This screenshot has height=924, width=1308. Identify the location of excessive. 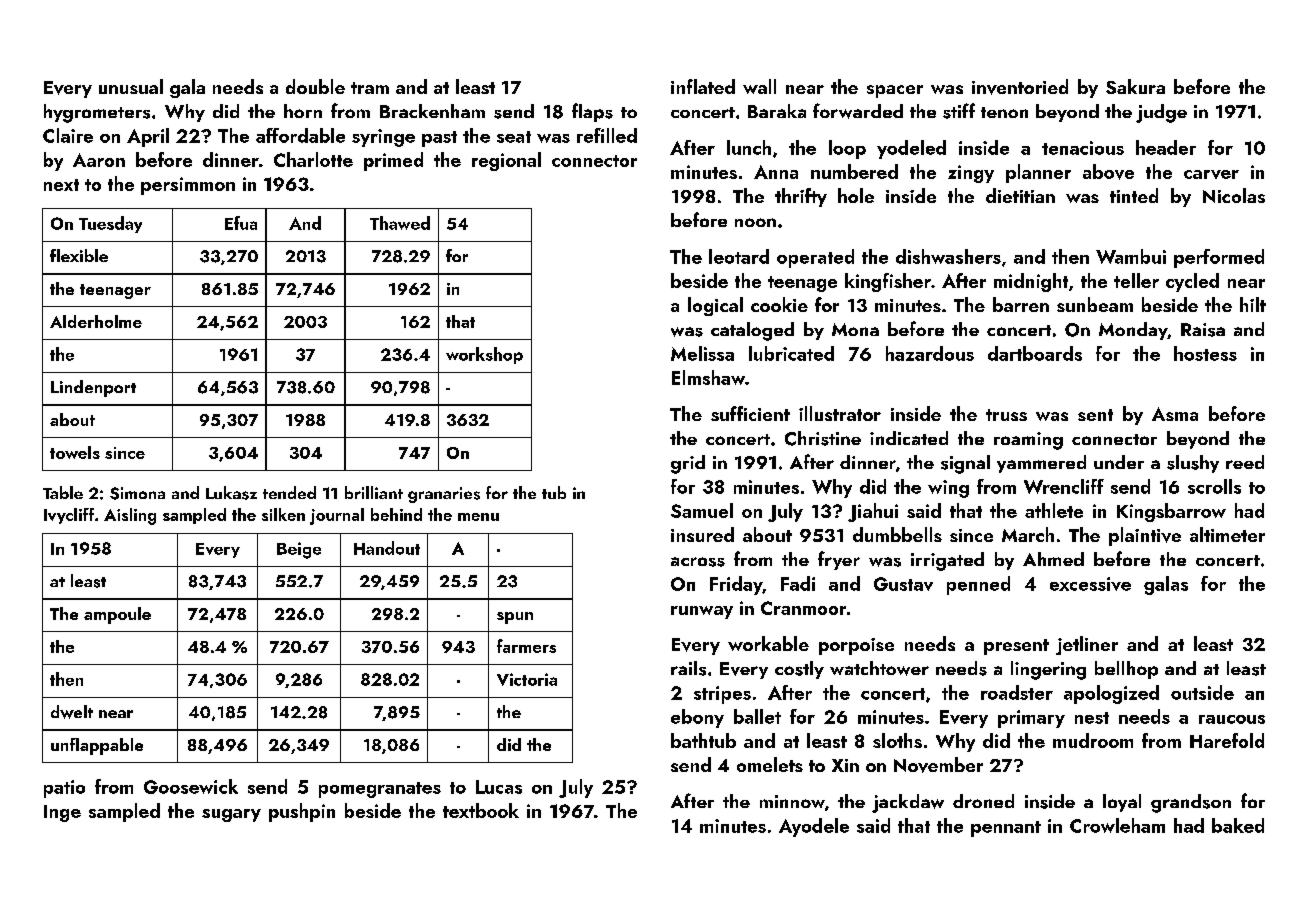
(1090, 584).
